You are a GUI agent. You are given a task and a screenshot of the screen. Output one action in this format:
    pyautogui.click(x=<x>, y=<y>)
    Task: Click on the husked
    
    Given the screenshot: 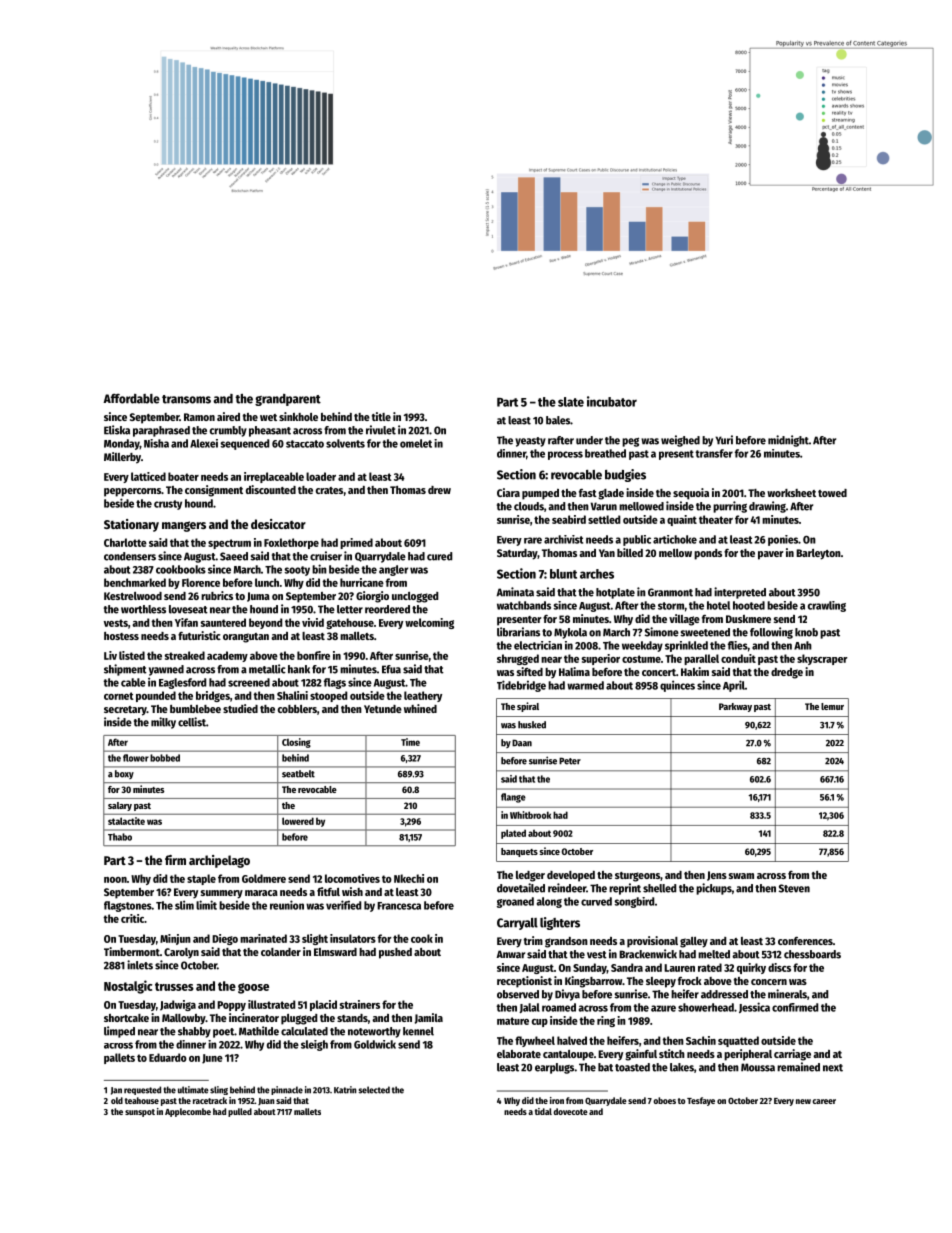 What is the action you would take?
    pyautogui.click(x=532, y=725)
